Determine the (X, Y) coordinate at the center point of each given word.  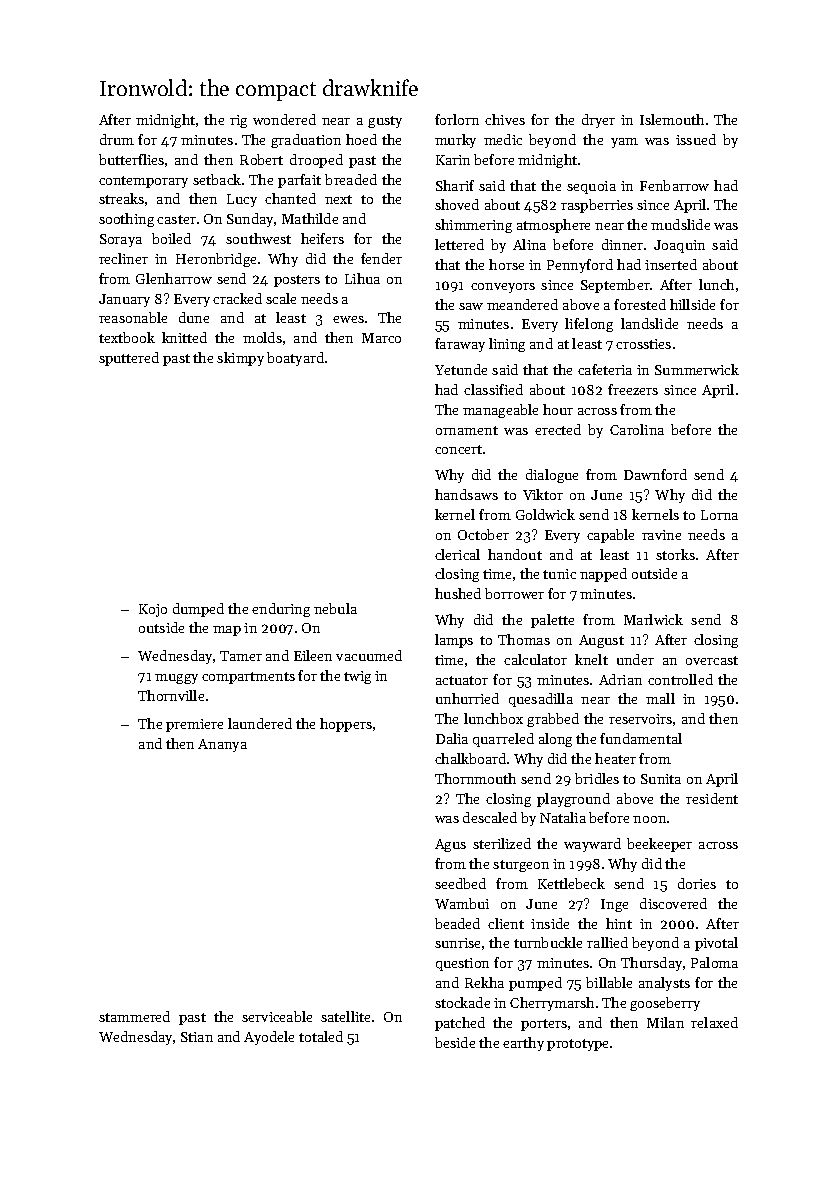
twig (357, 677)
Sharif (455, 185)
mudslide (680, 224)
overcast (712, 660)
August (601, 641)
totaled (321, 1036)
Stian (197, 1037)
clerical (457, 554)
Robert (261, 159)
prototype (577, 1045)
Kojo (153, 610)
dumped (198, 610)
